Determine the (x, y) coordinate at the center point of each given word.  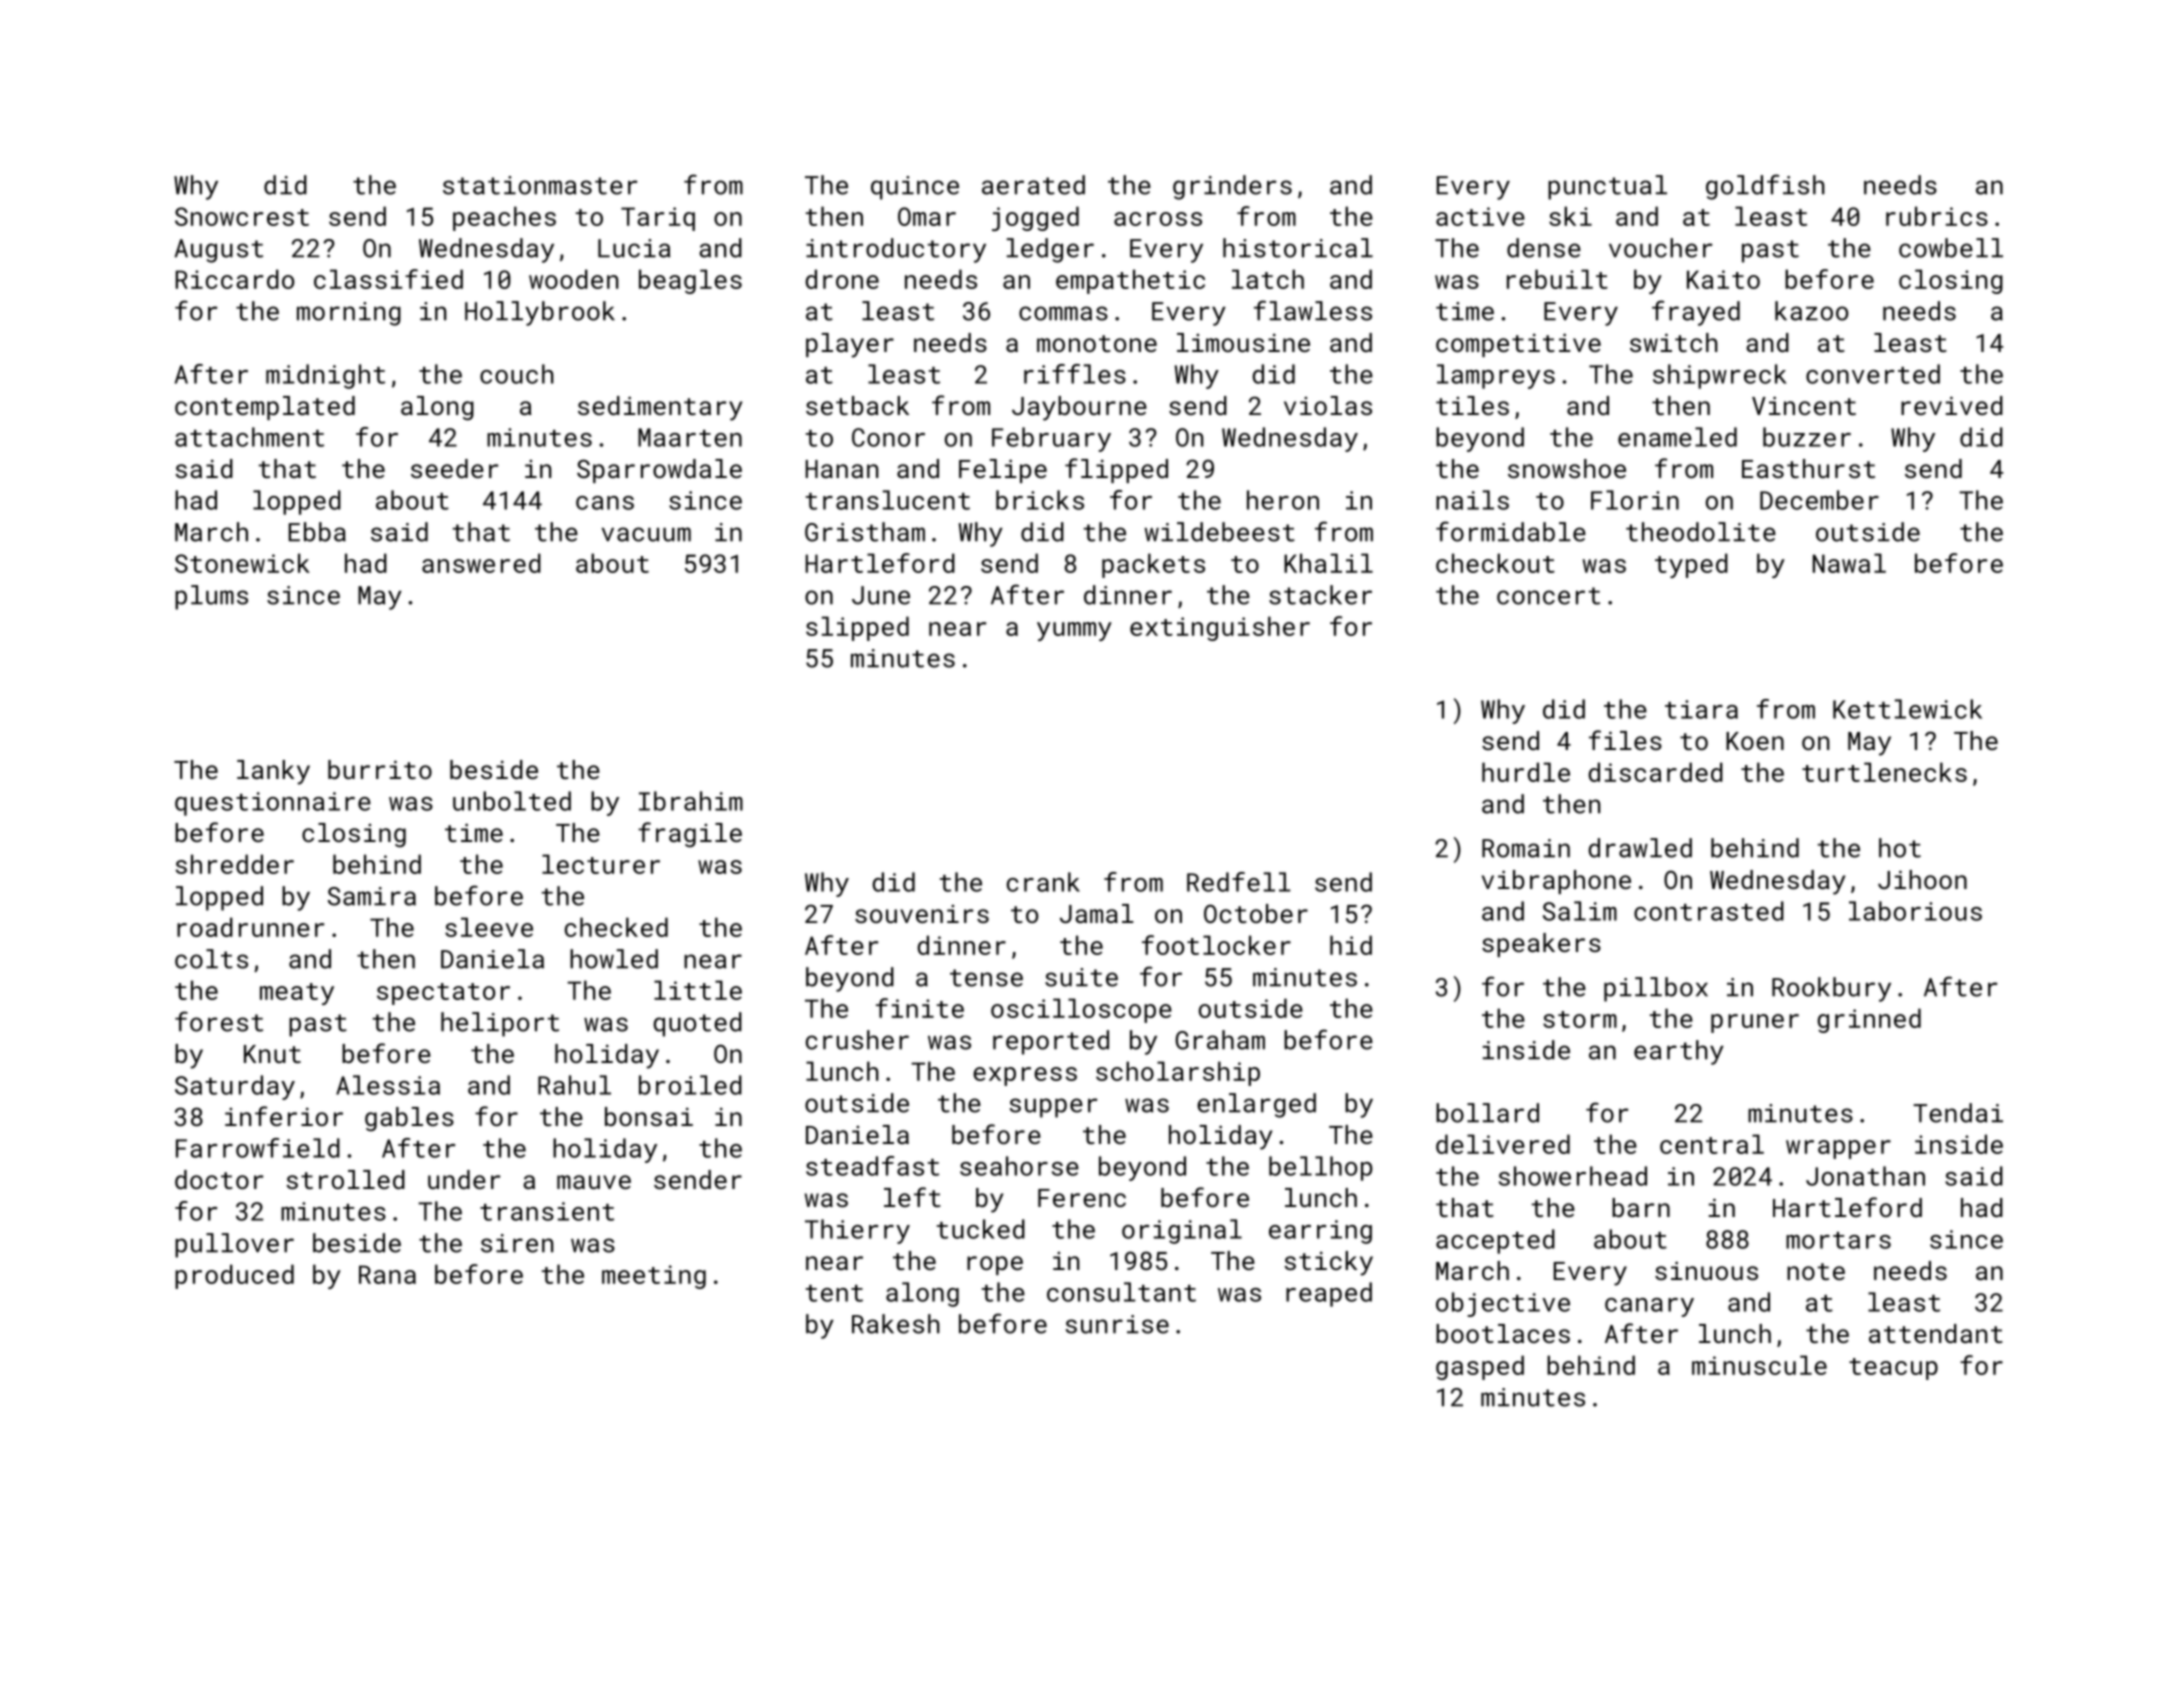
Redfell (1239, 882)
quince (915, 188)
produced (234, 1276)
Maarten (690, 437)
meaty (297, 994)
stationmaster (540, 185)
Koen (1755, 741)
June (881, 595)
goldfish (1765, 187)
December (1819, 500)
